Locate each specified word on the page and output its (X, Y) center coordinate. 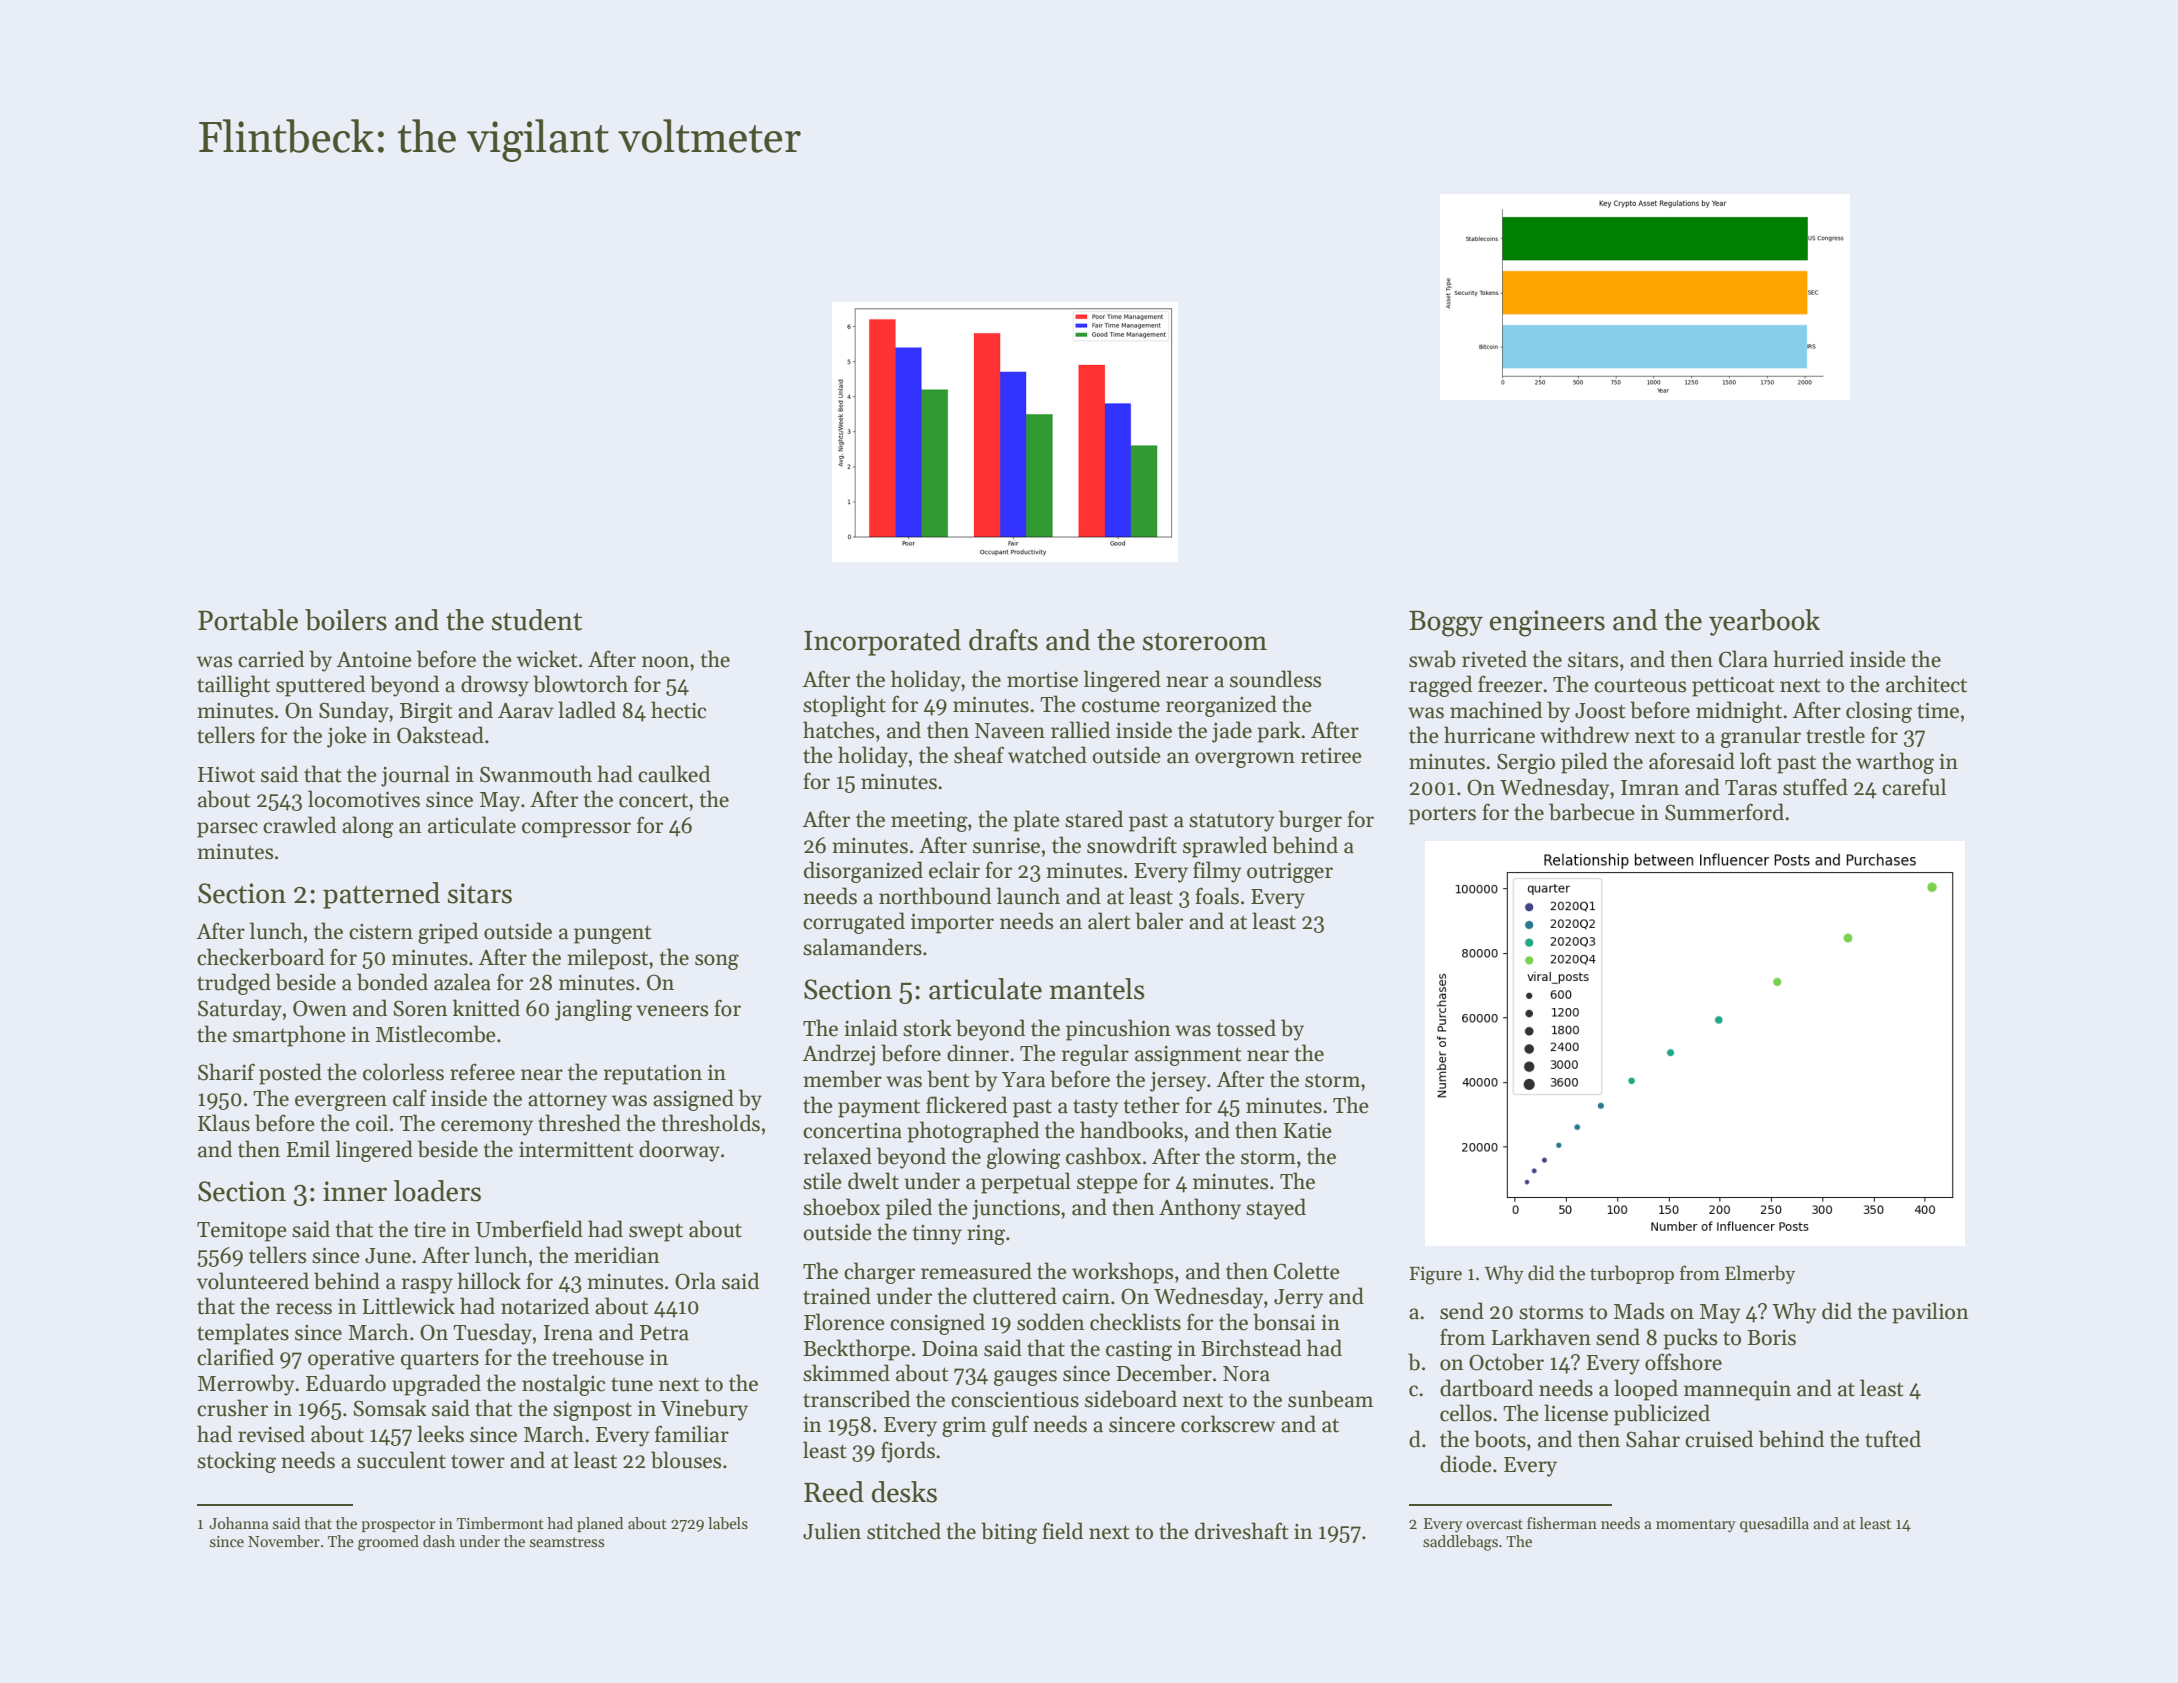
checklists (1135, 1322)
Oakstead (440, 735)
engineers (1547, 623)
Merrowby (246, 1385)
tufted (1893, 1439)
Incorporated (882, 642)
